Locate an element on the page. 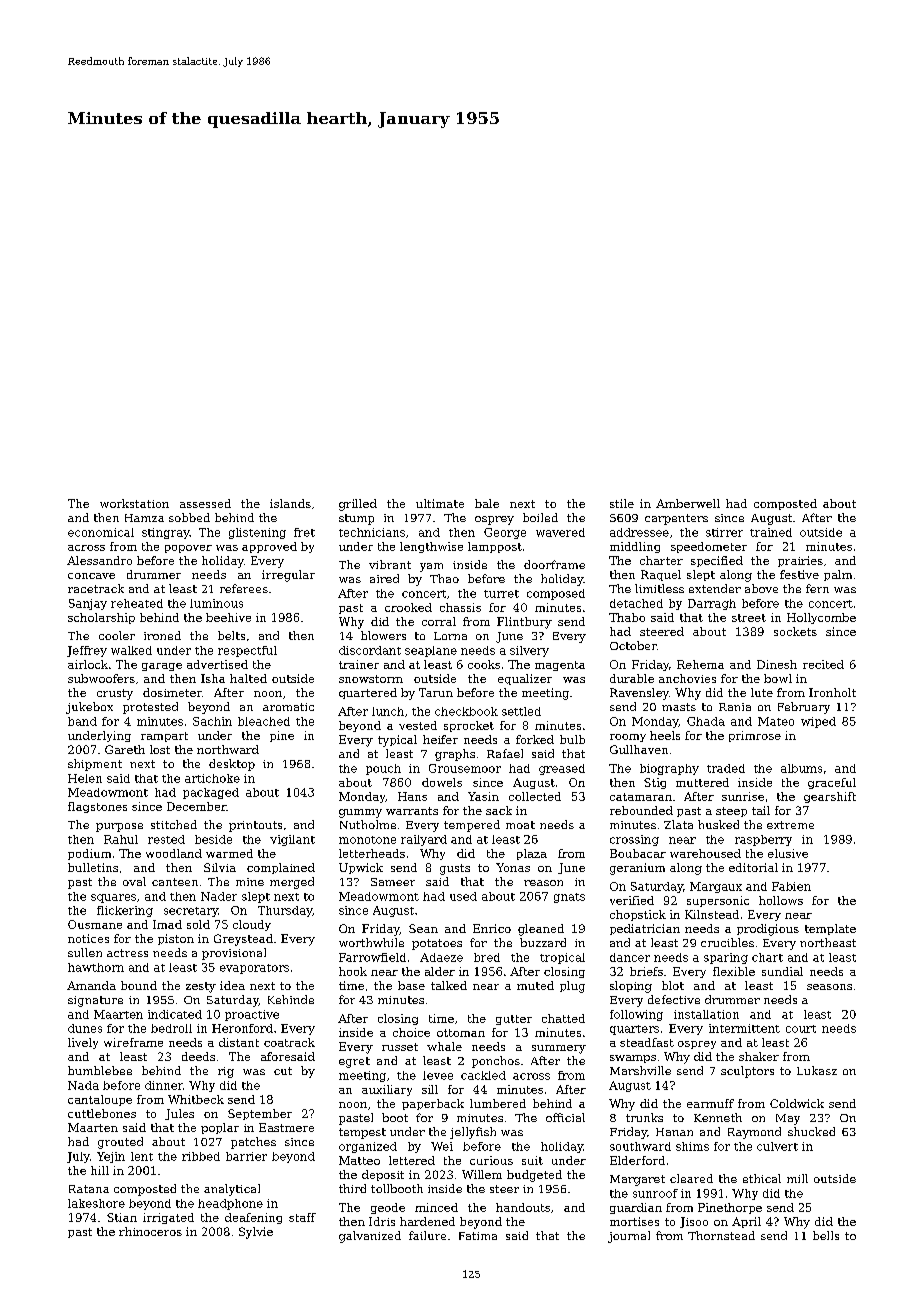 The width and height of the image is (924, 1308). Coldwick is located at coordinates (797, 1103).
